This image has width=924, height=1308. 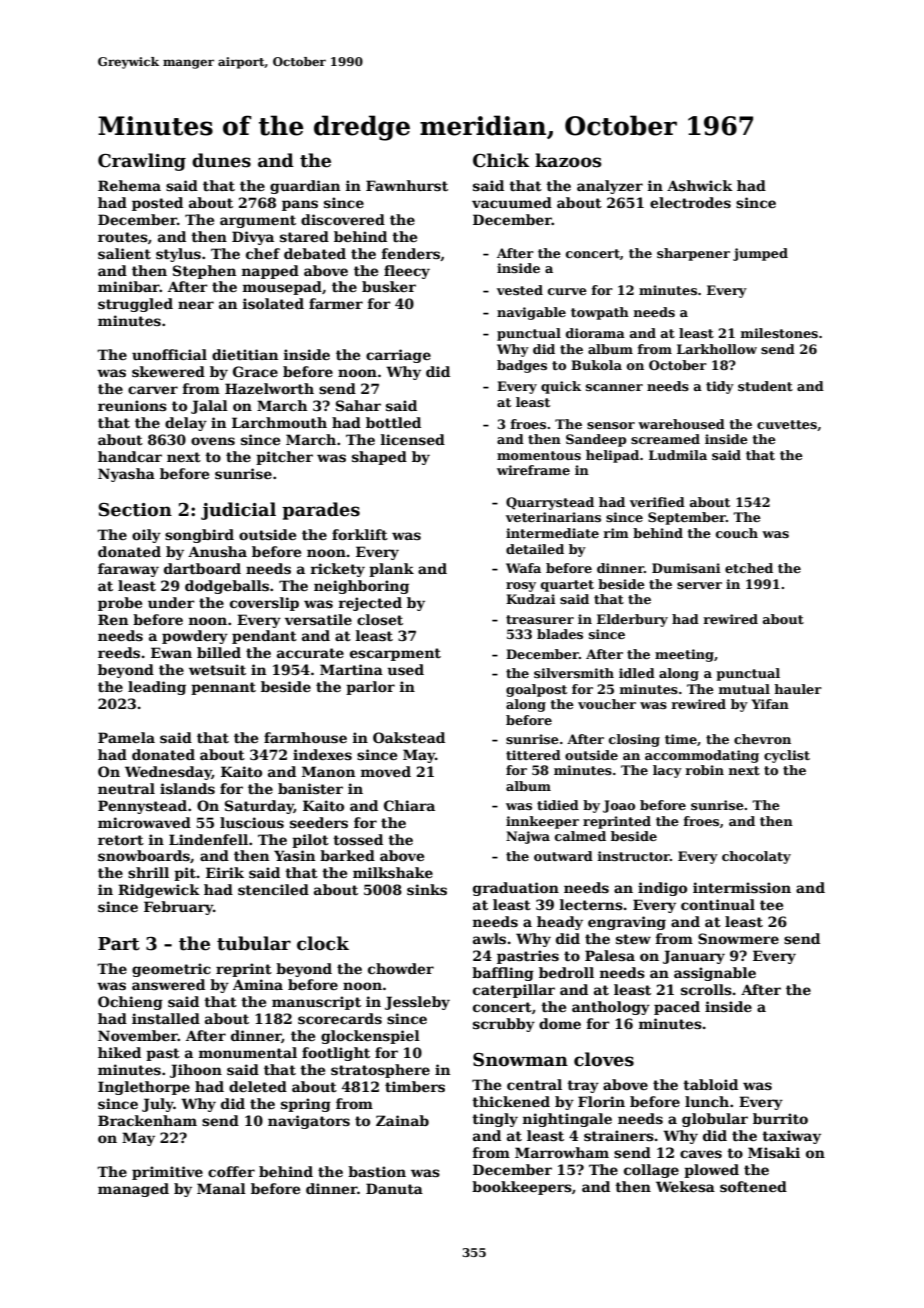 I want to click on scrubby, so click(x=504, y=1025).
